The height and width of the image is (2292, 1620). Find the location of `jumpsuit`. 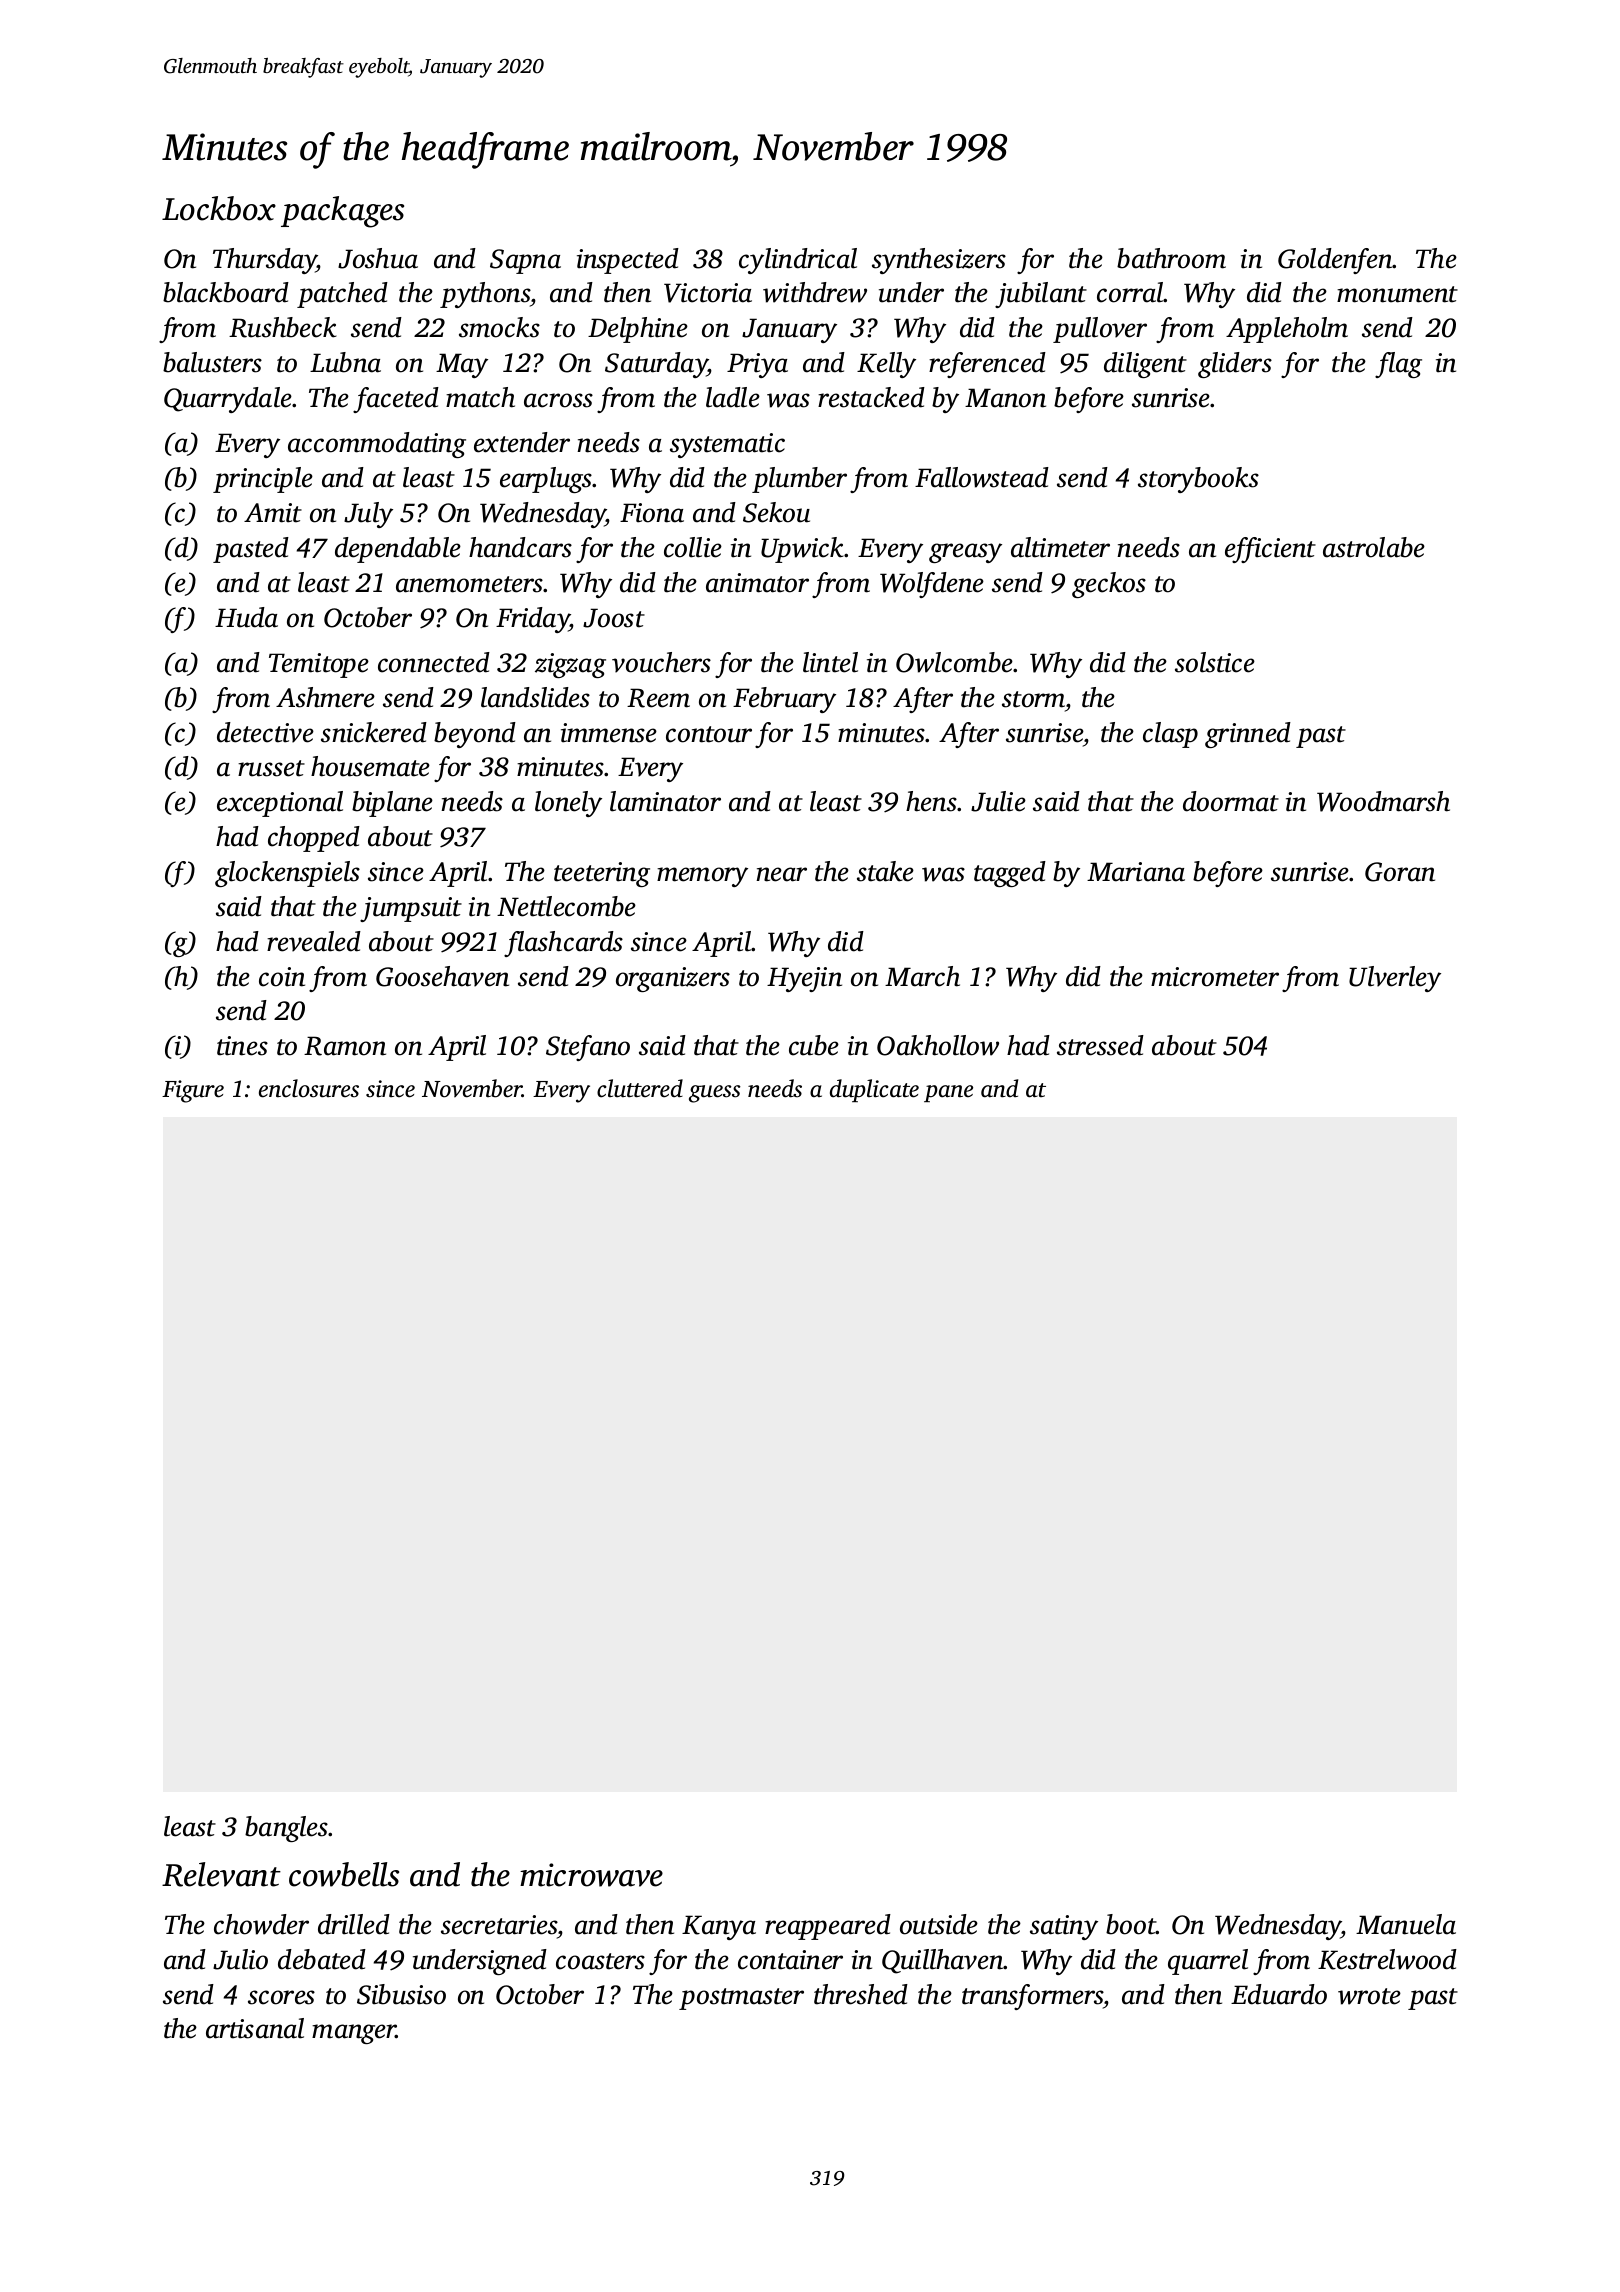

jumpsuit is located at coordinates (411, 909).
